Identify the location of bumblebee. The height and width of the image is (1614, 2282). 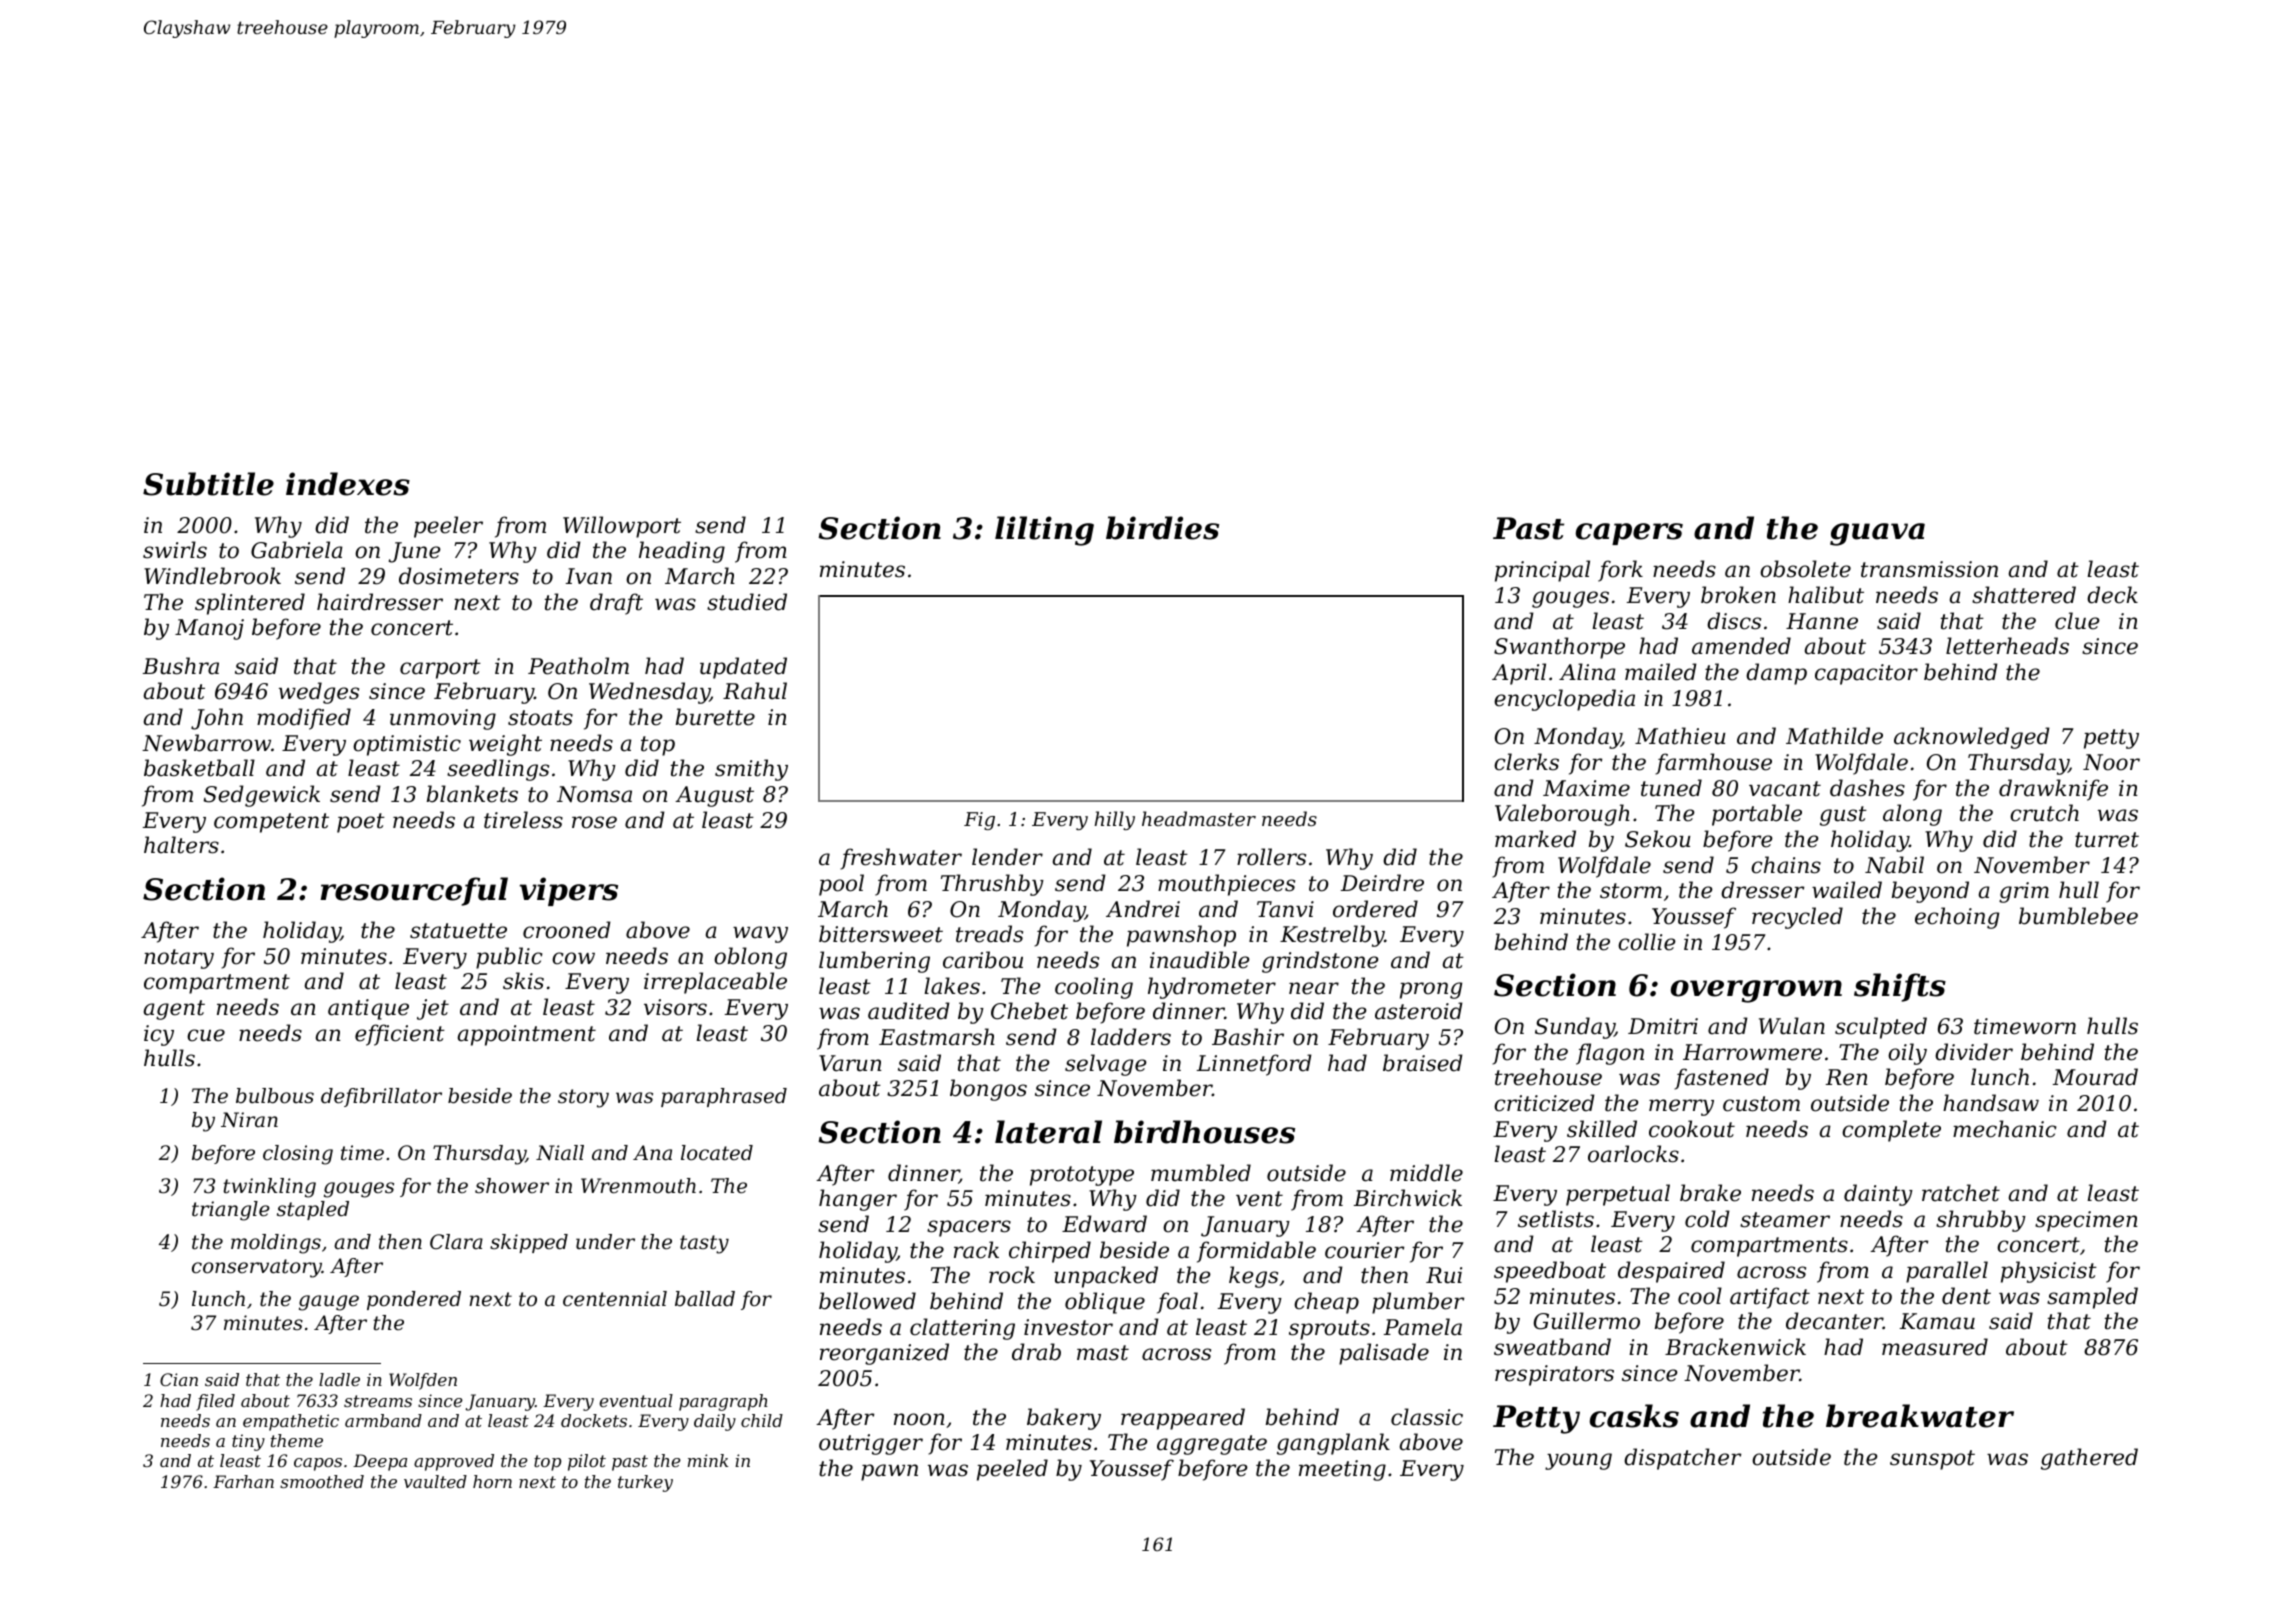
(2078, 916).
